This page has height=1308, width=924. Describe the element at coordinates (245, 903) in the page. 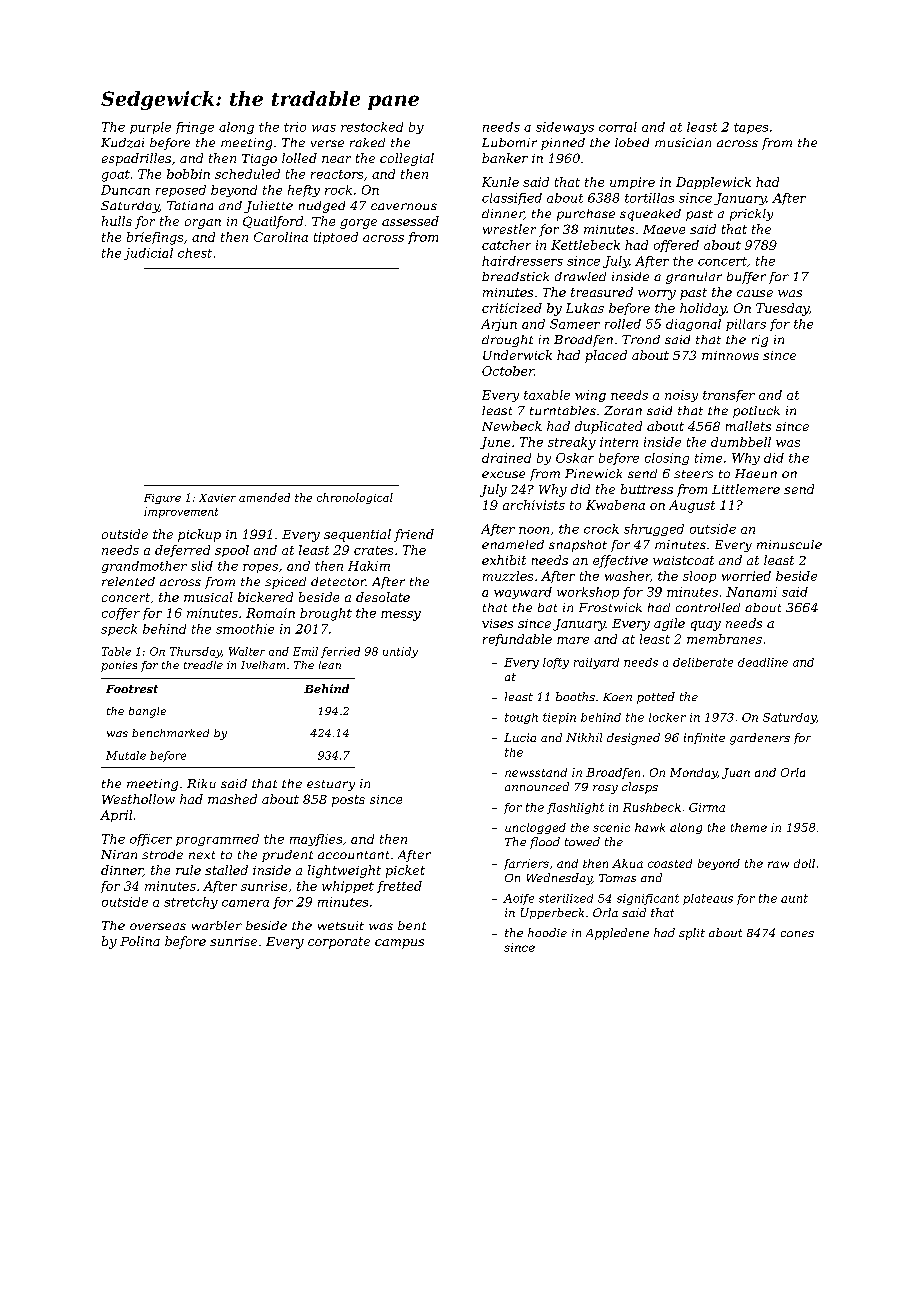

I see `camera` at that location.
